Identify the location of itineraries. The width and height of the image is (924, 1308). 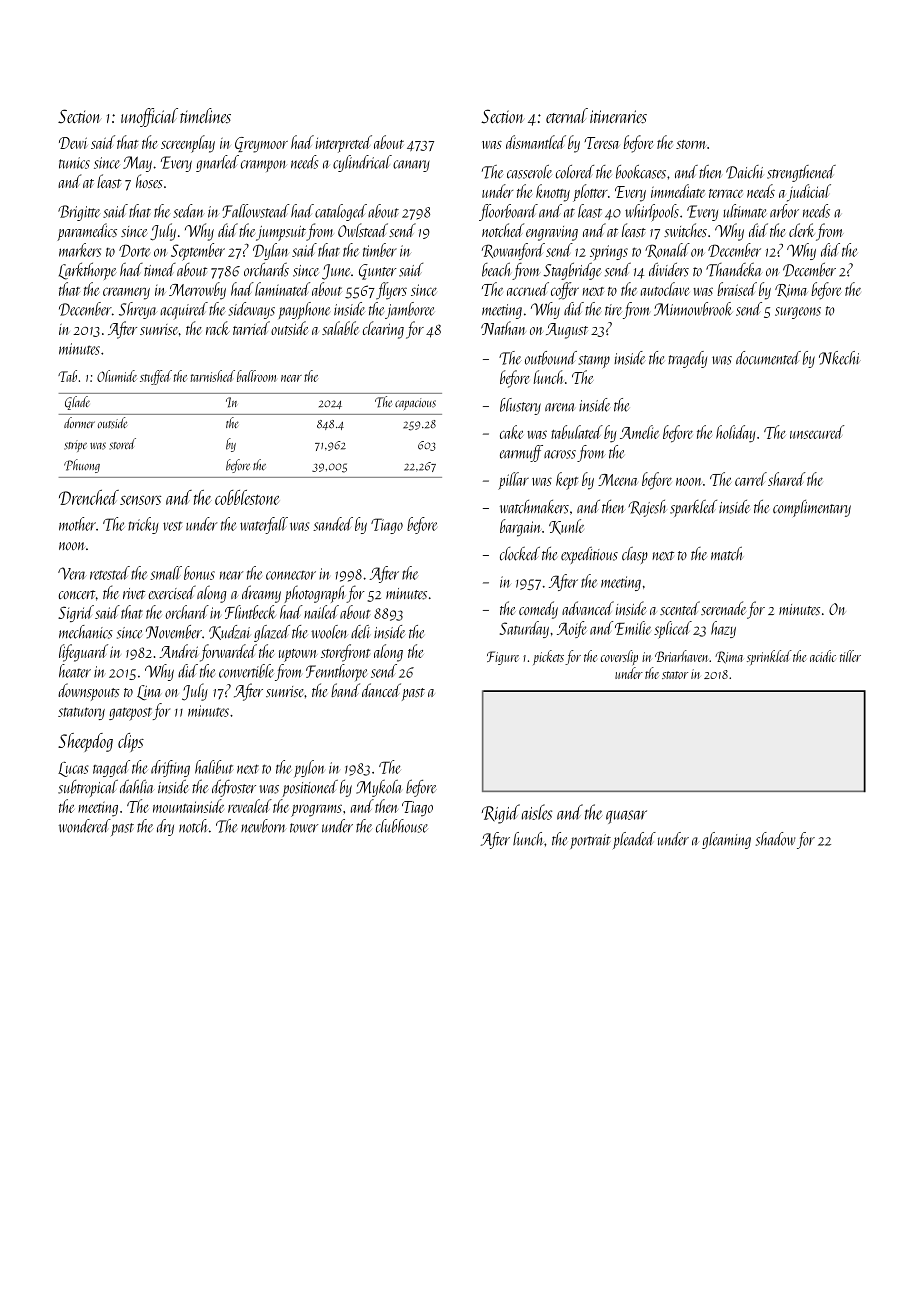
(618, 117).
